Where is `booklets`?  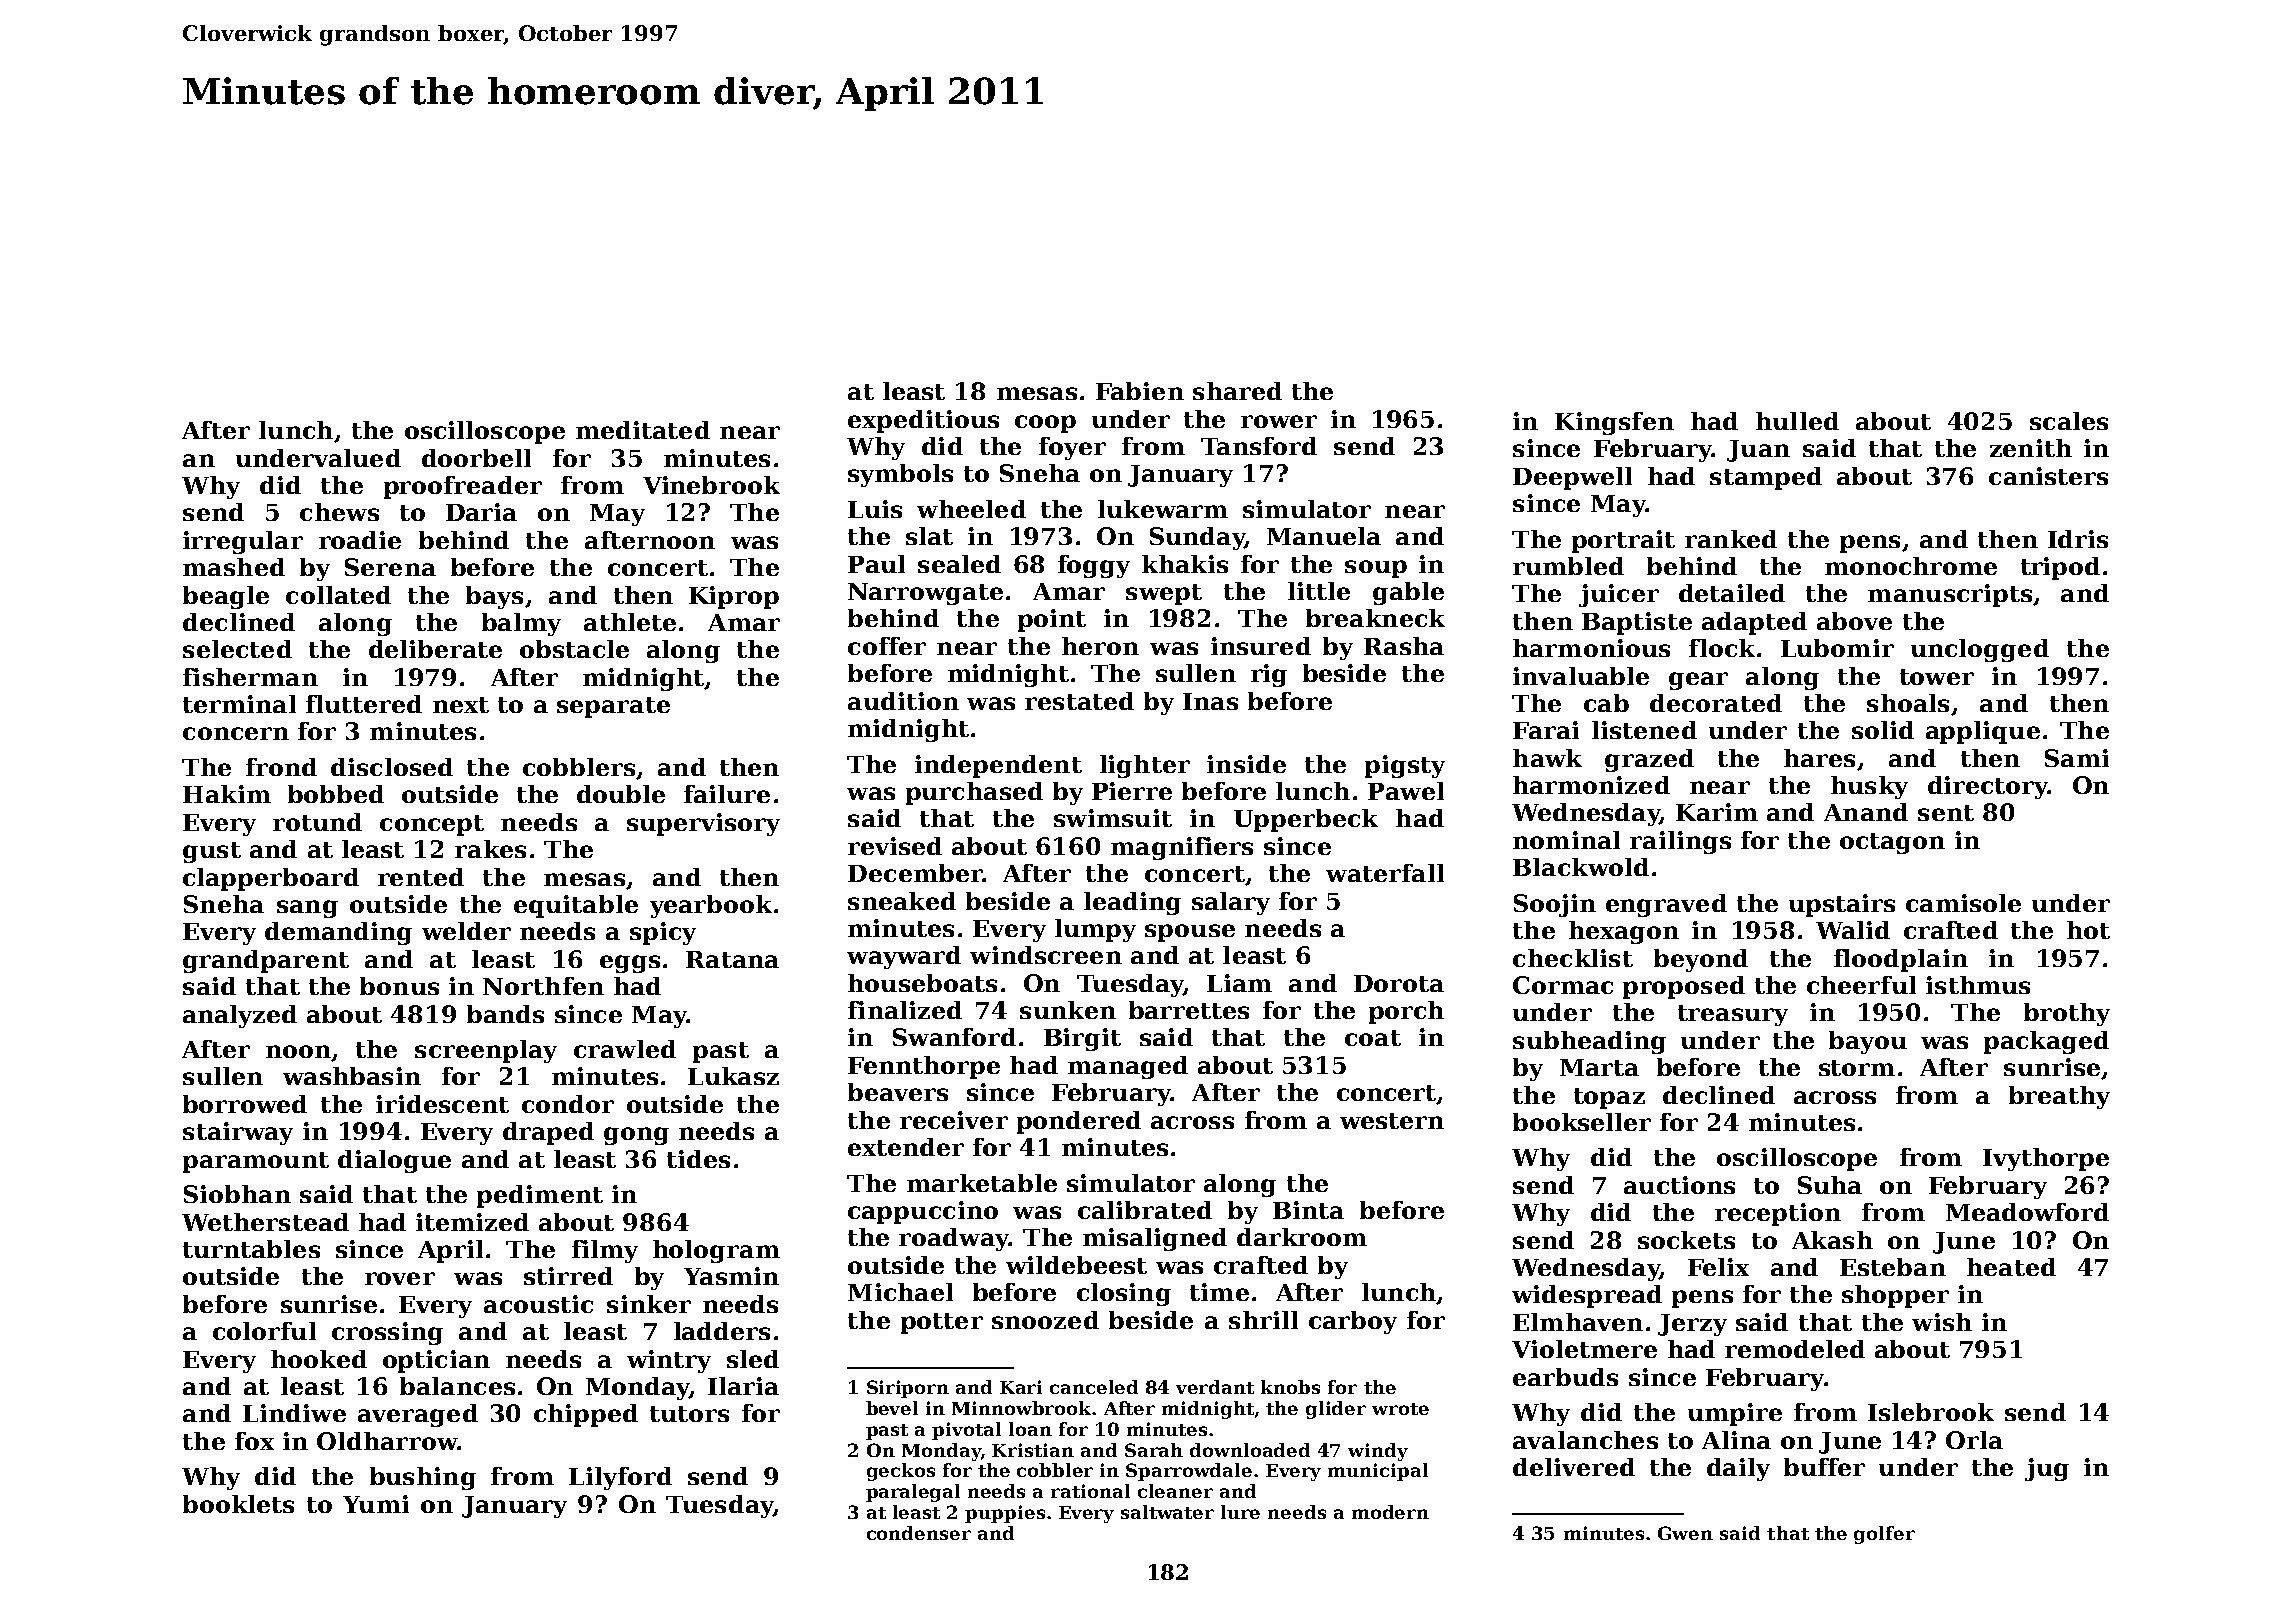
booklets is located at coordinates (238, 1504).
